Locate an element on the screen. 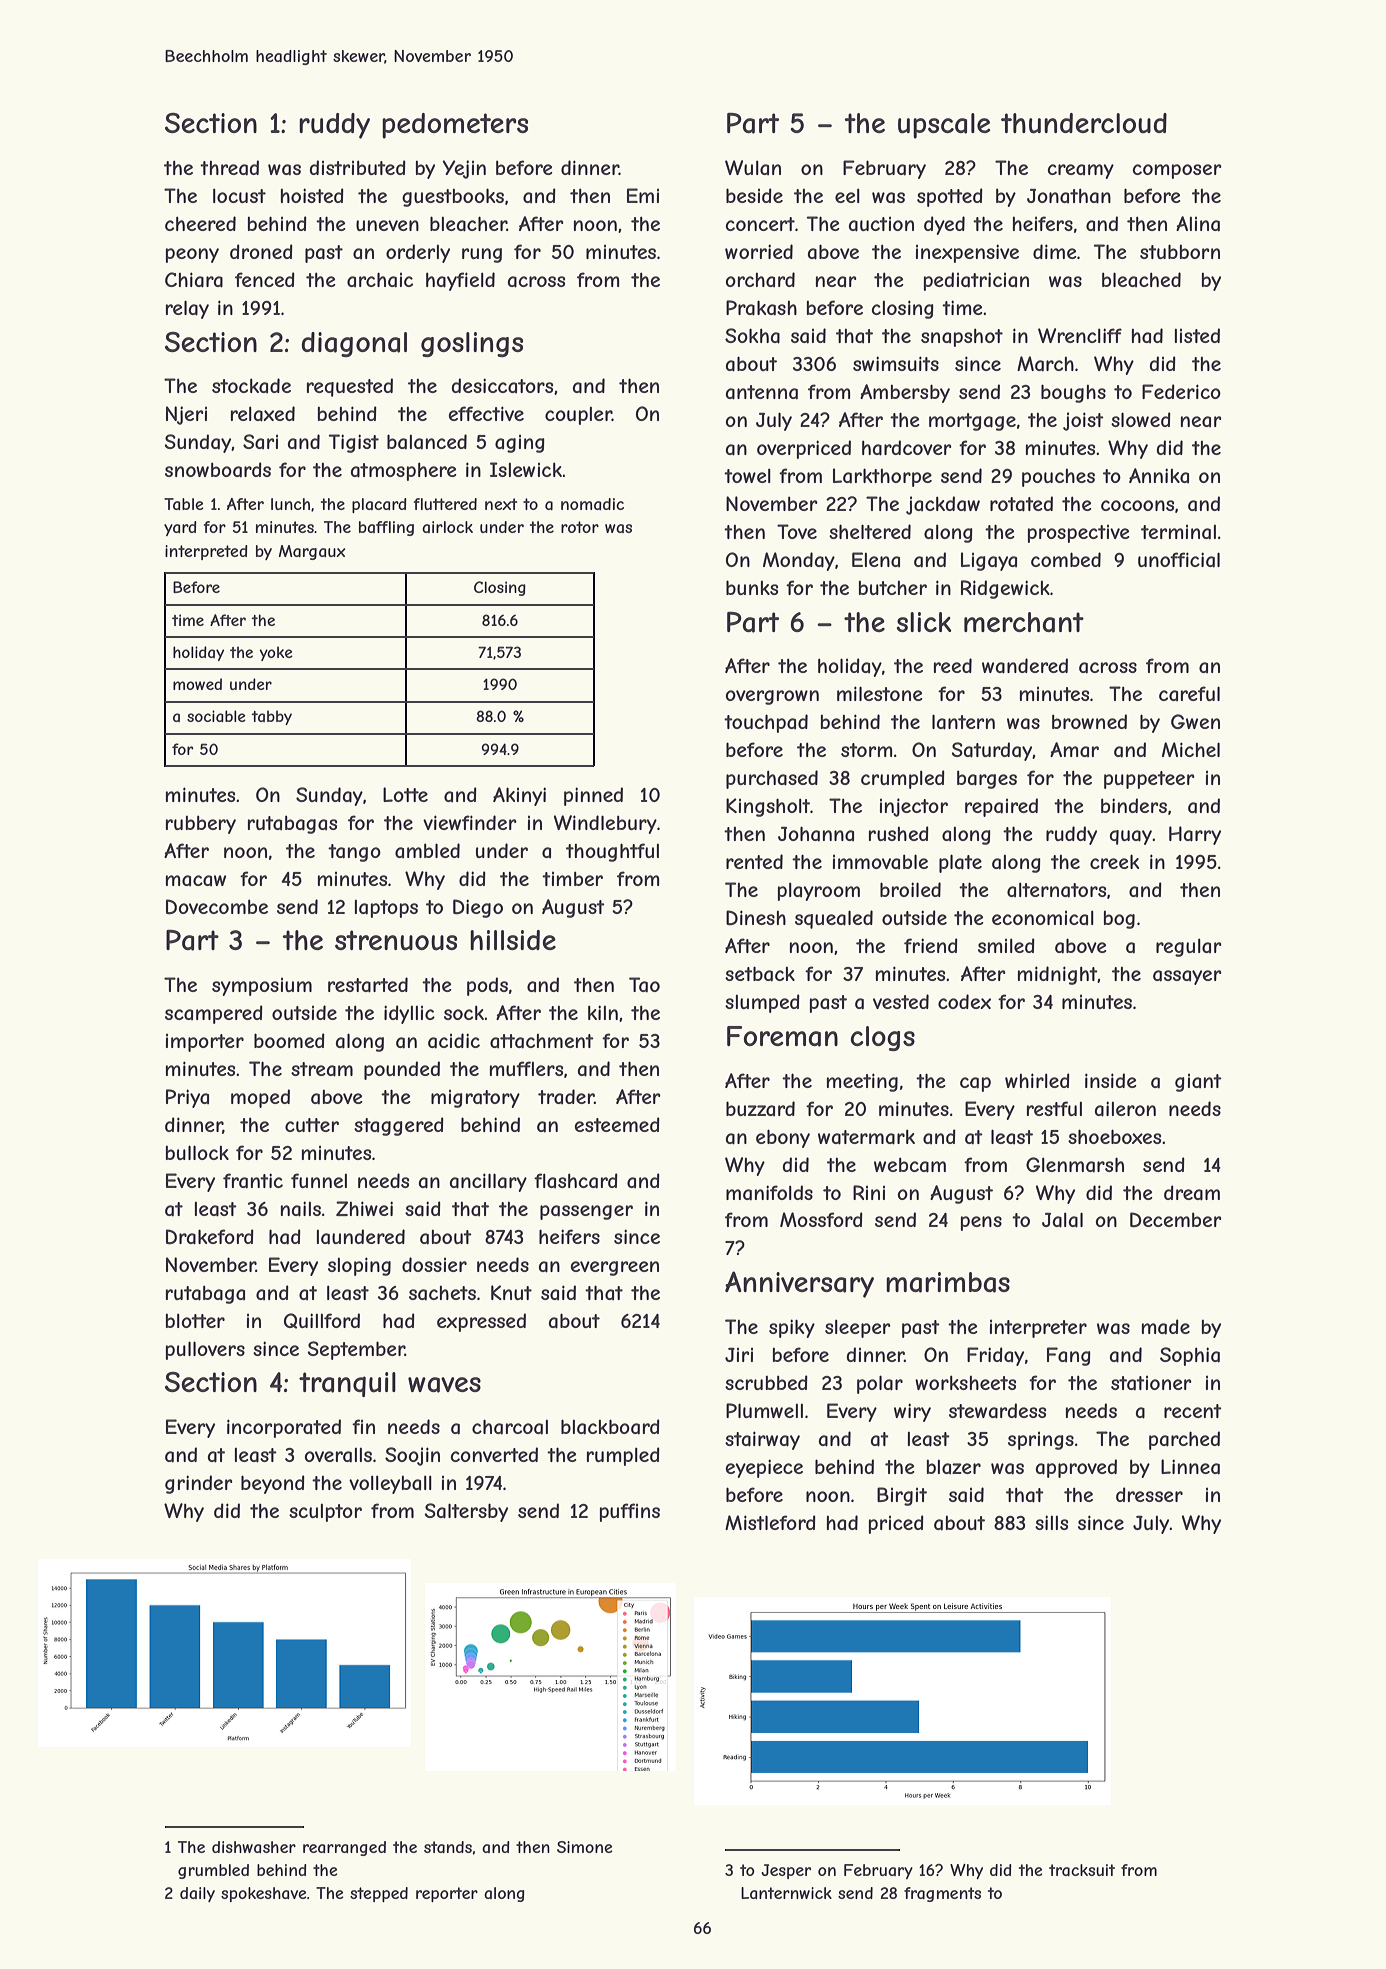 The height and width of the screenshot is (1969, 1386). sloping is located at coordinates (359, 1266).
